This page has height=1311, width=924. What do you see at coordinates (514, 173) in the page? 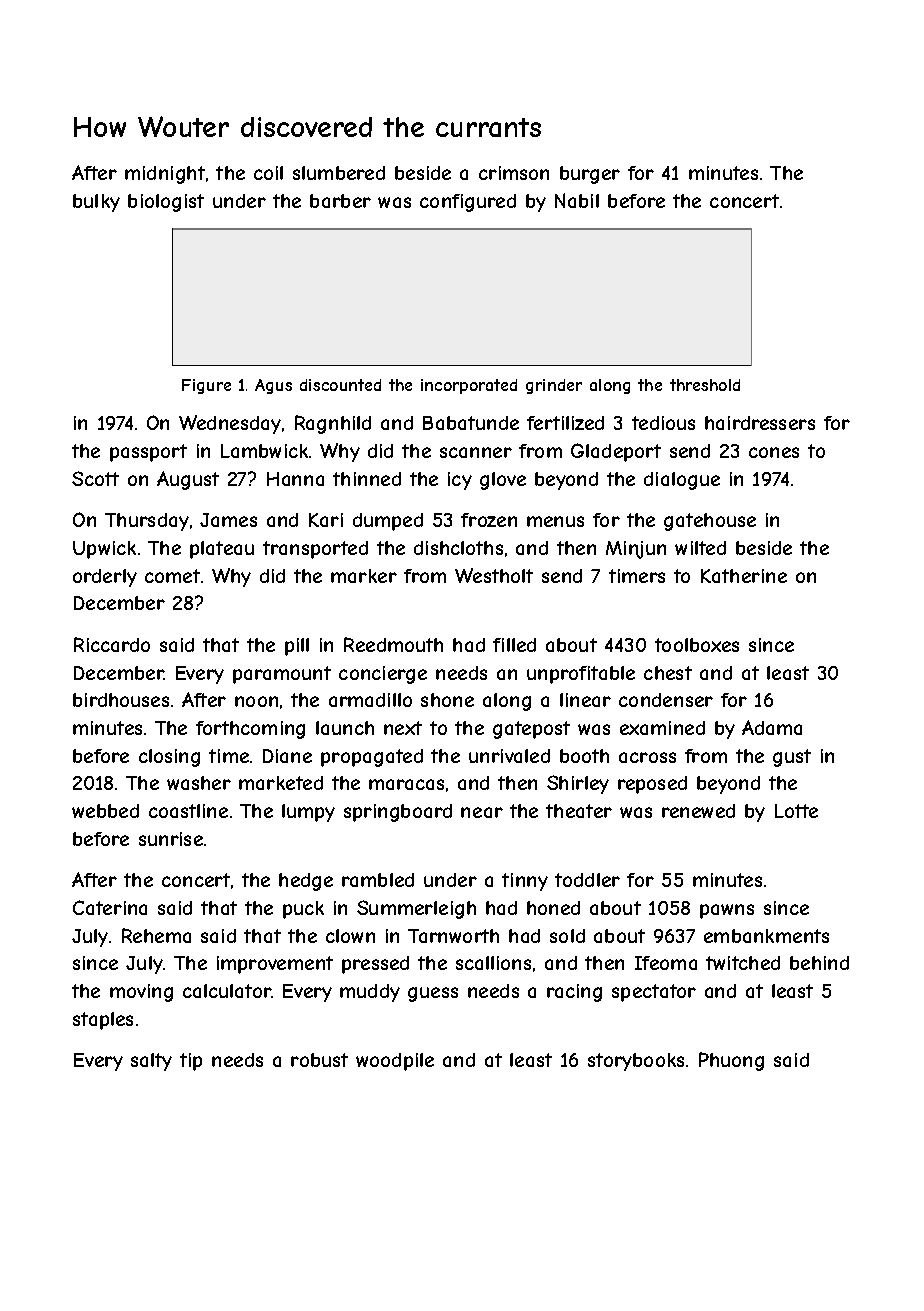
I see `crimson` at bounding box center [514, 173].
